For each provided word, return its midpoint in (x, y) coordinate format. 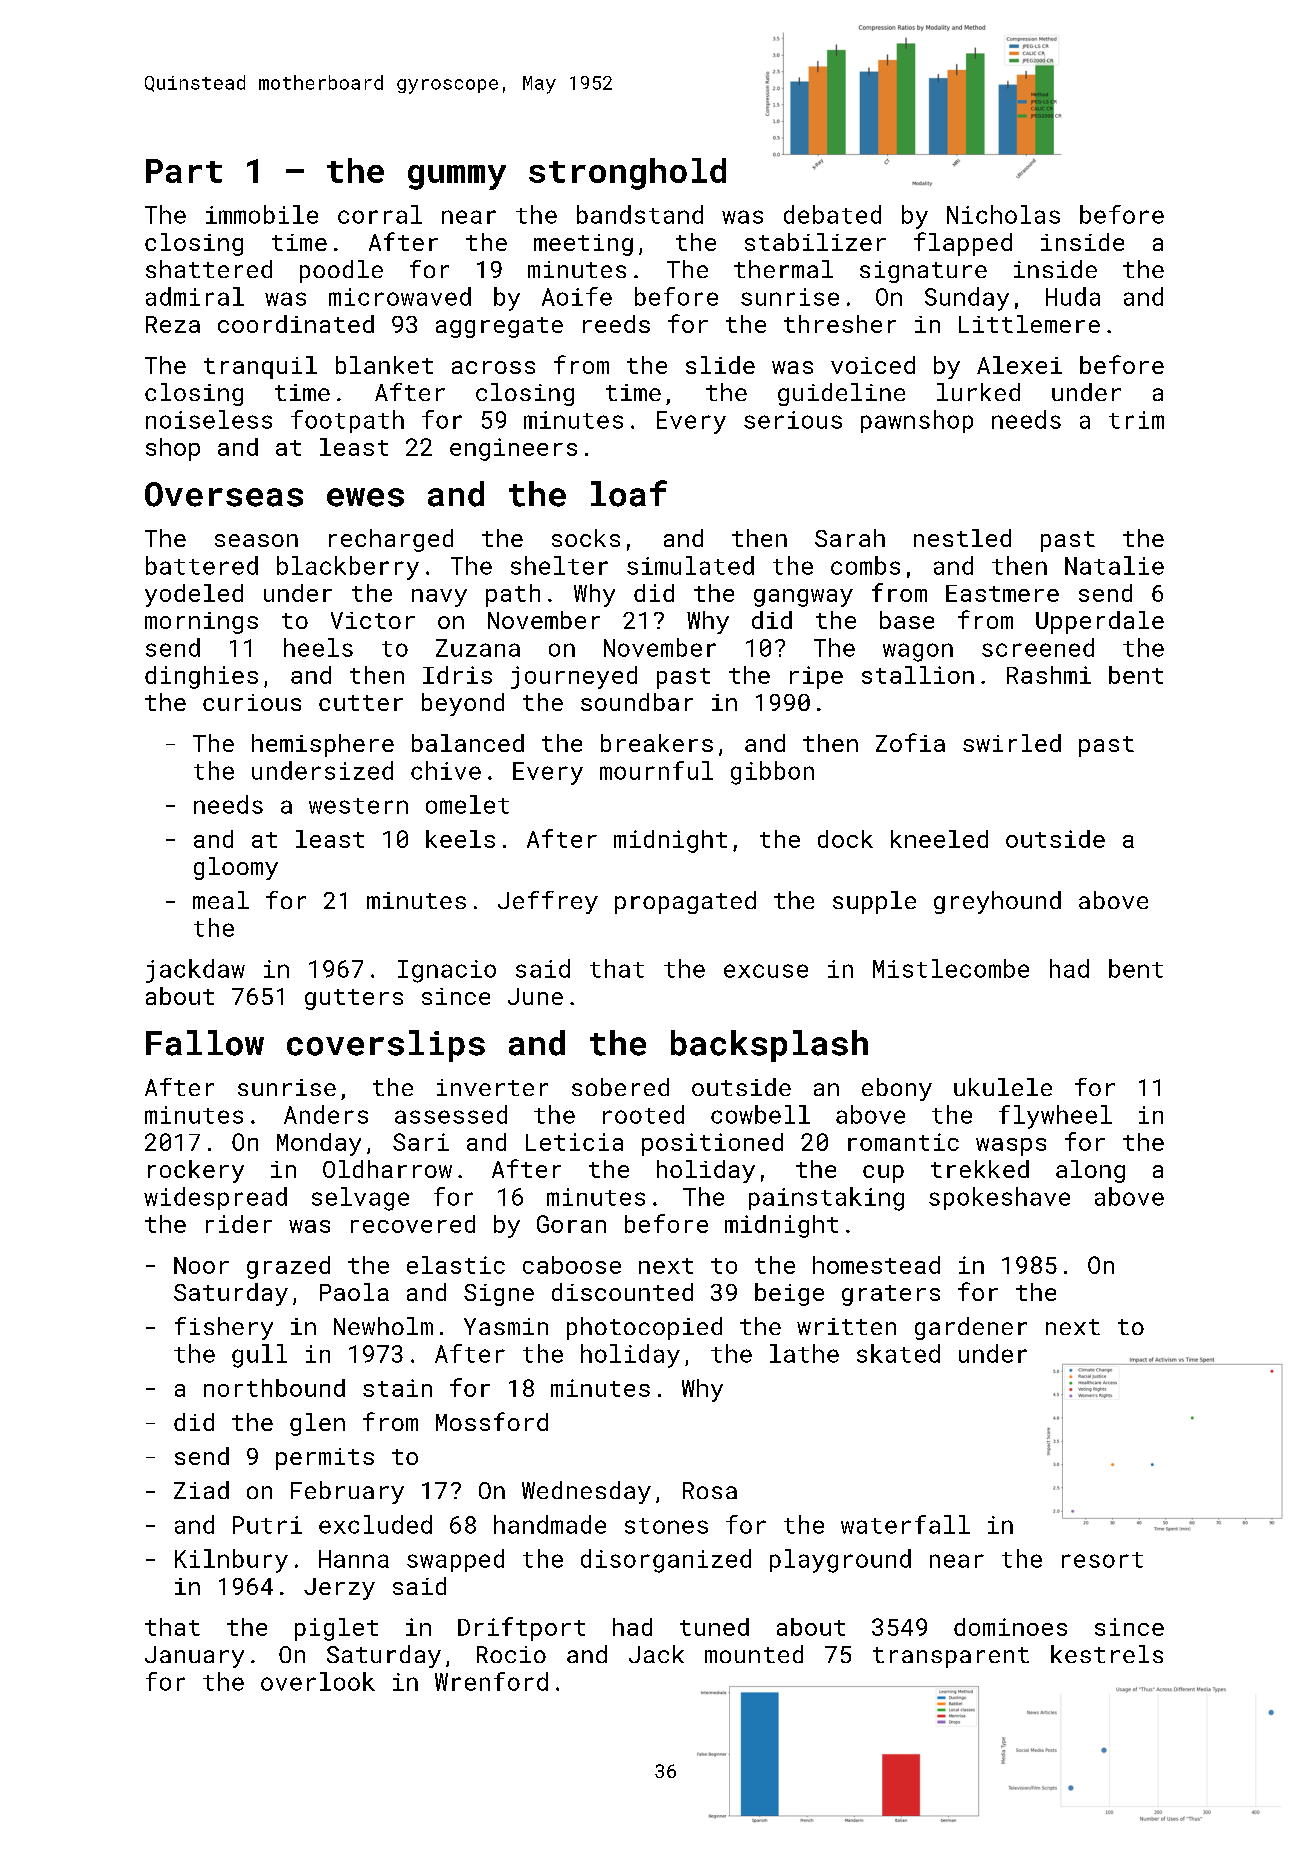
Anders (326, 1114)
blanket (384, 365)
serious (793, 420)
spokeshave (999, 1198)
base (907, 620)
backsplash (769, 1046)
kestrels (1107, 1654)
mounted (754, 1654)
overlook (318, 1681)
